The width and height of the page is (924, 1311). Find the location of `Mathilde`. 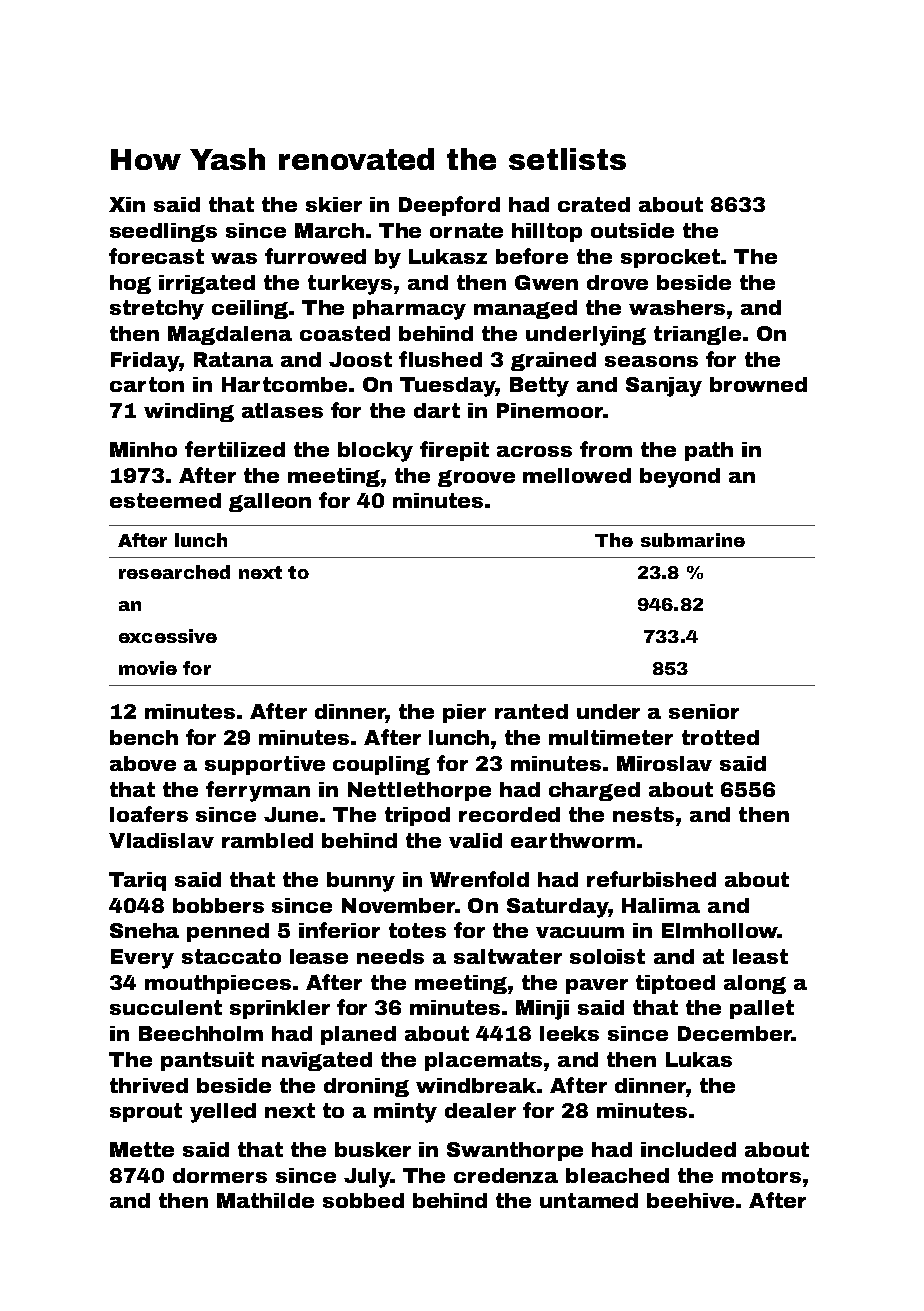

Mathilde is located at coordinates (265, 1200).
